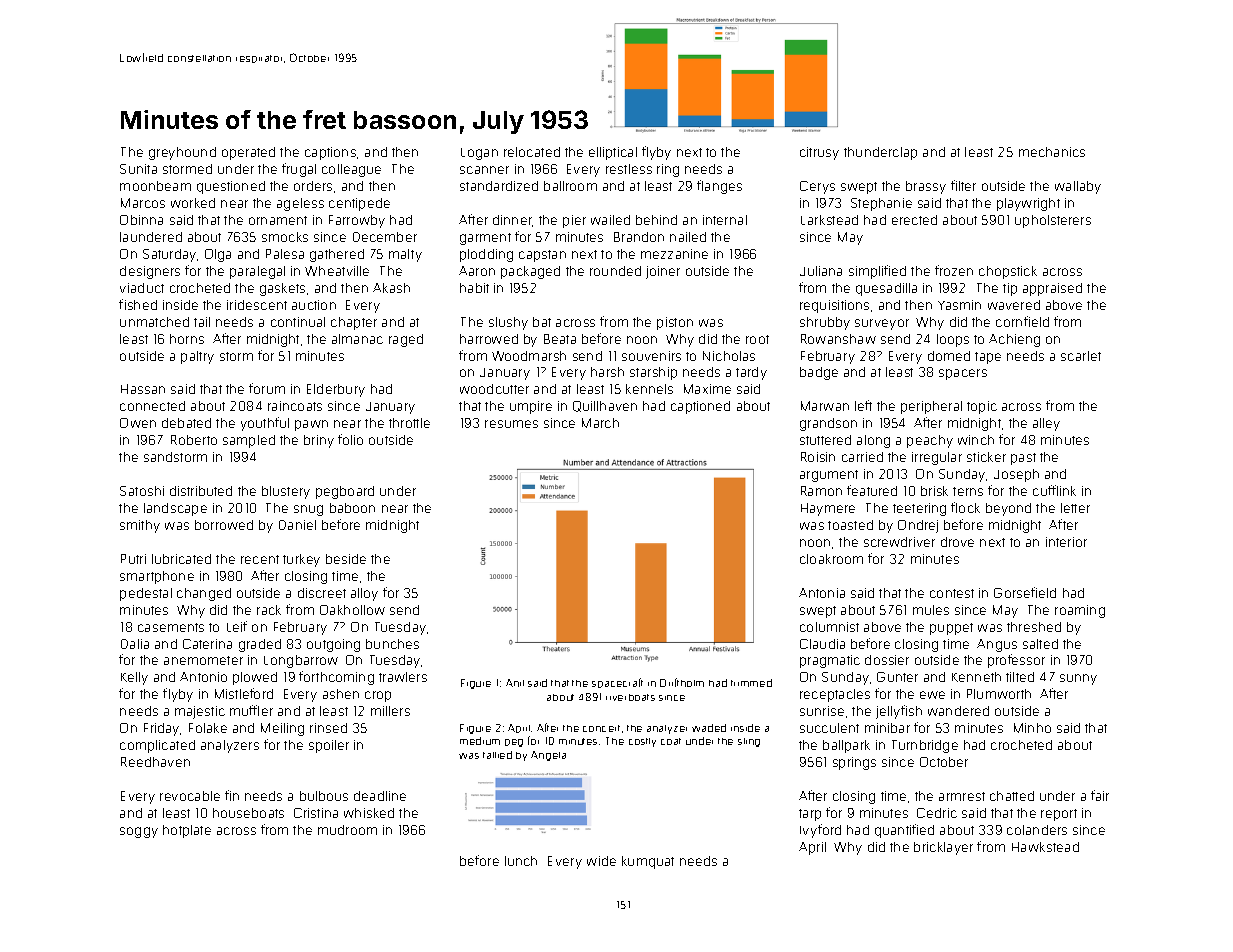 The width and height of the image is (1233, 952). Describe the element at coordinates (202, 322) in the image. I see `tail` at that location.
